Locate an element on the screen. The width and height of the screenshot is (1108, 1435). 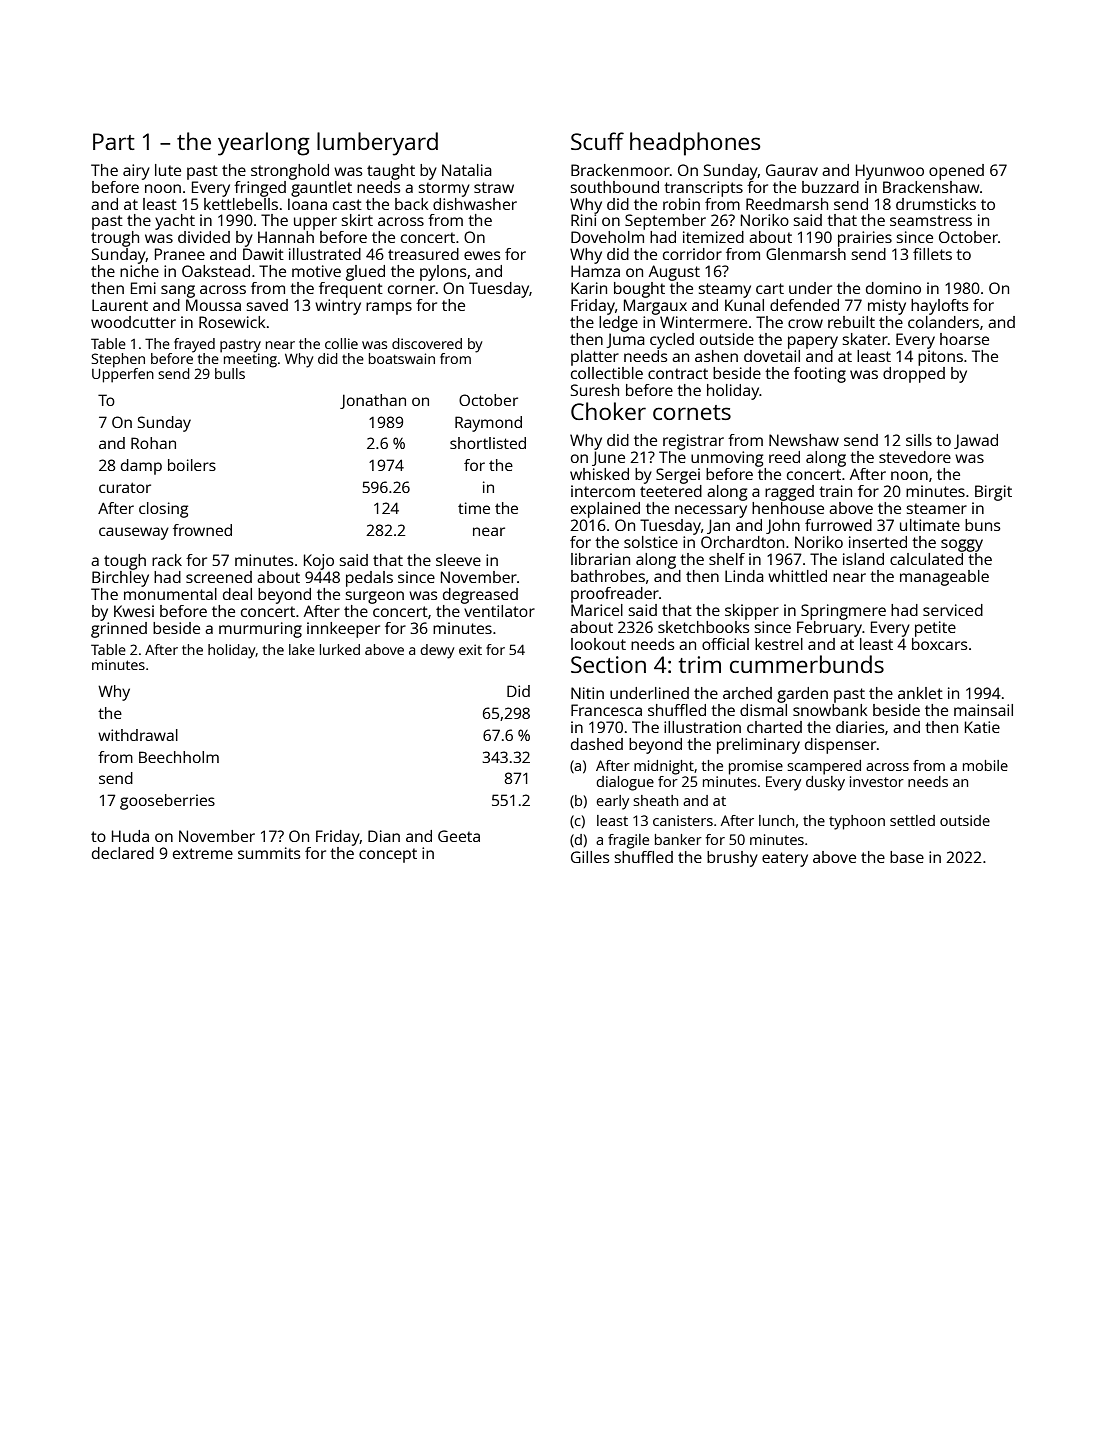
corridor is located at coordinates (692, 254).
